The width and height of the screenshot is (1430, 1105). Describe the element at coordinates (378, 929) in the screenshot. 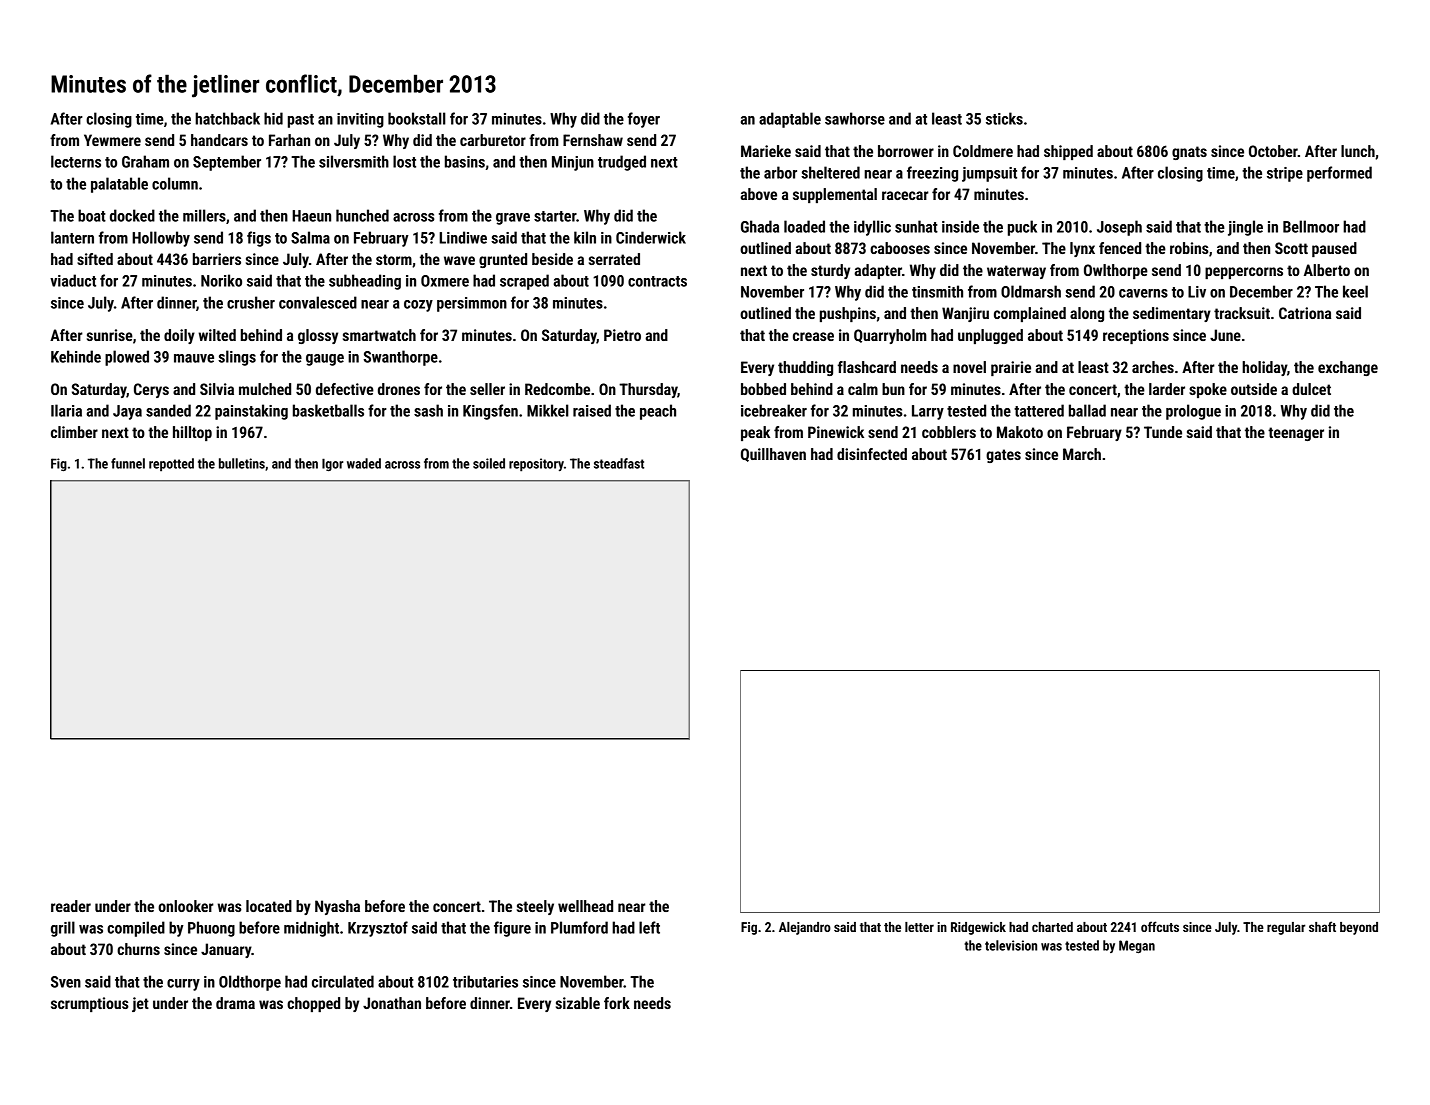

I see `Krzysztof` at that location.
